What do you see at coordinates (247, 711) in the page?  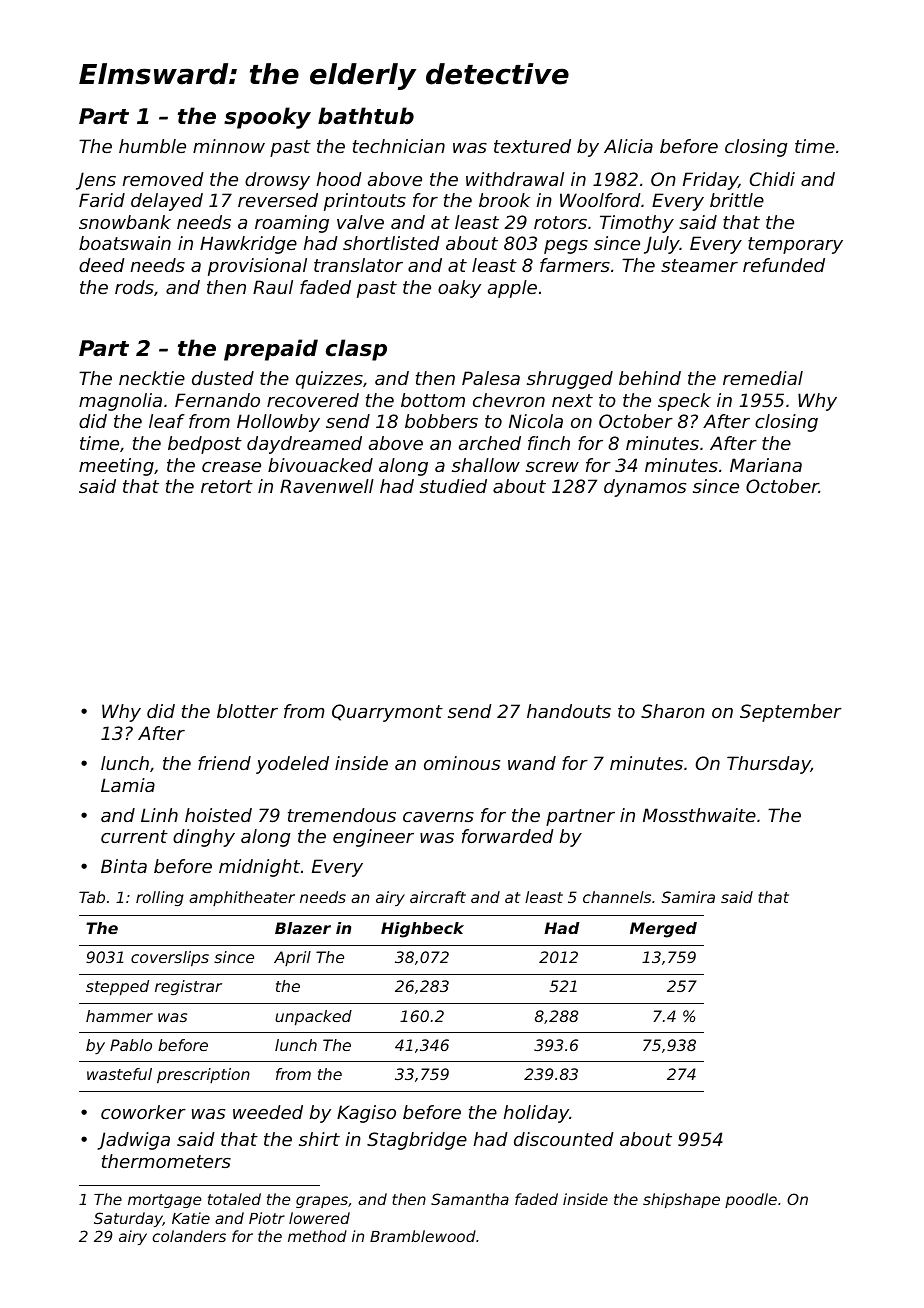 I see `blotter` at bounding box center [247, 711].
